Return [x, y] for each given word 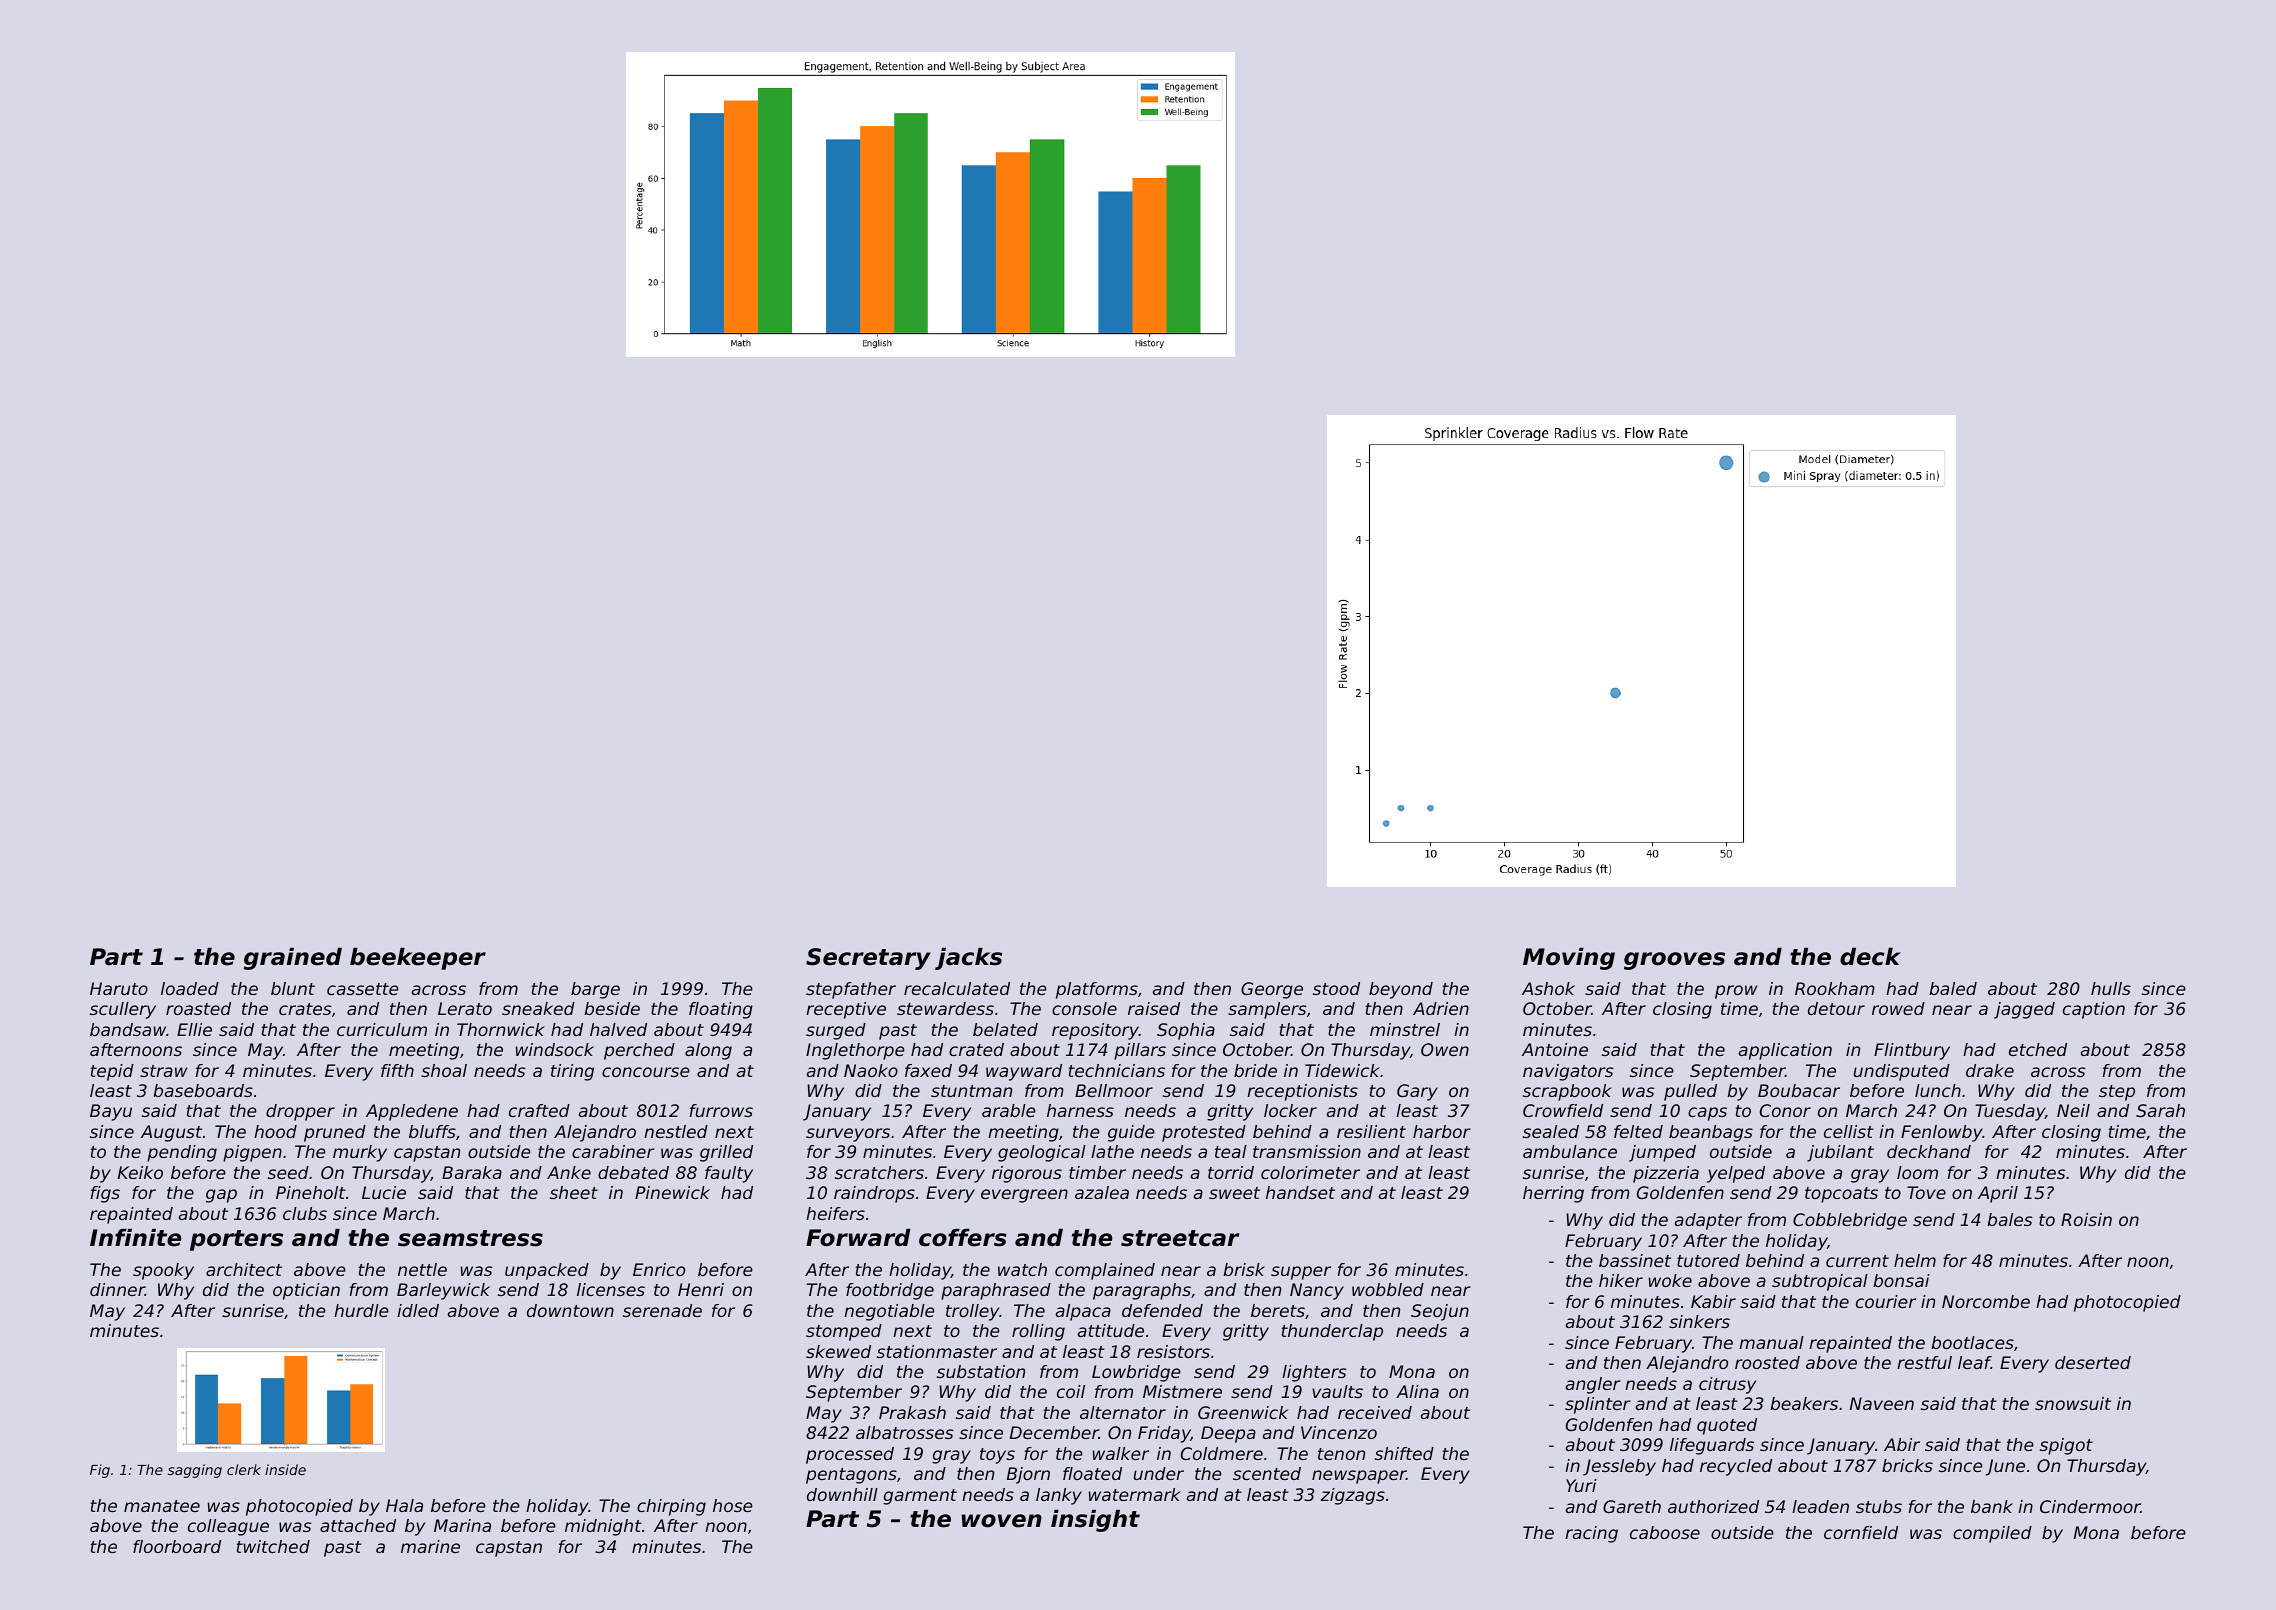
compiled [1992, 1534]
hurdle [361, 1310]
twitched [273, 1546]
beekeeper [418, 958]
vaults [1337, 1391]
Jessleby [1619, 1467]
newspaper [1359, 1477]
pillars [1140, 1051]
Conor [1785, 1110]
